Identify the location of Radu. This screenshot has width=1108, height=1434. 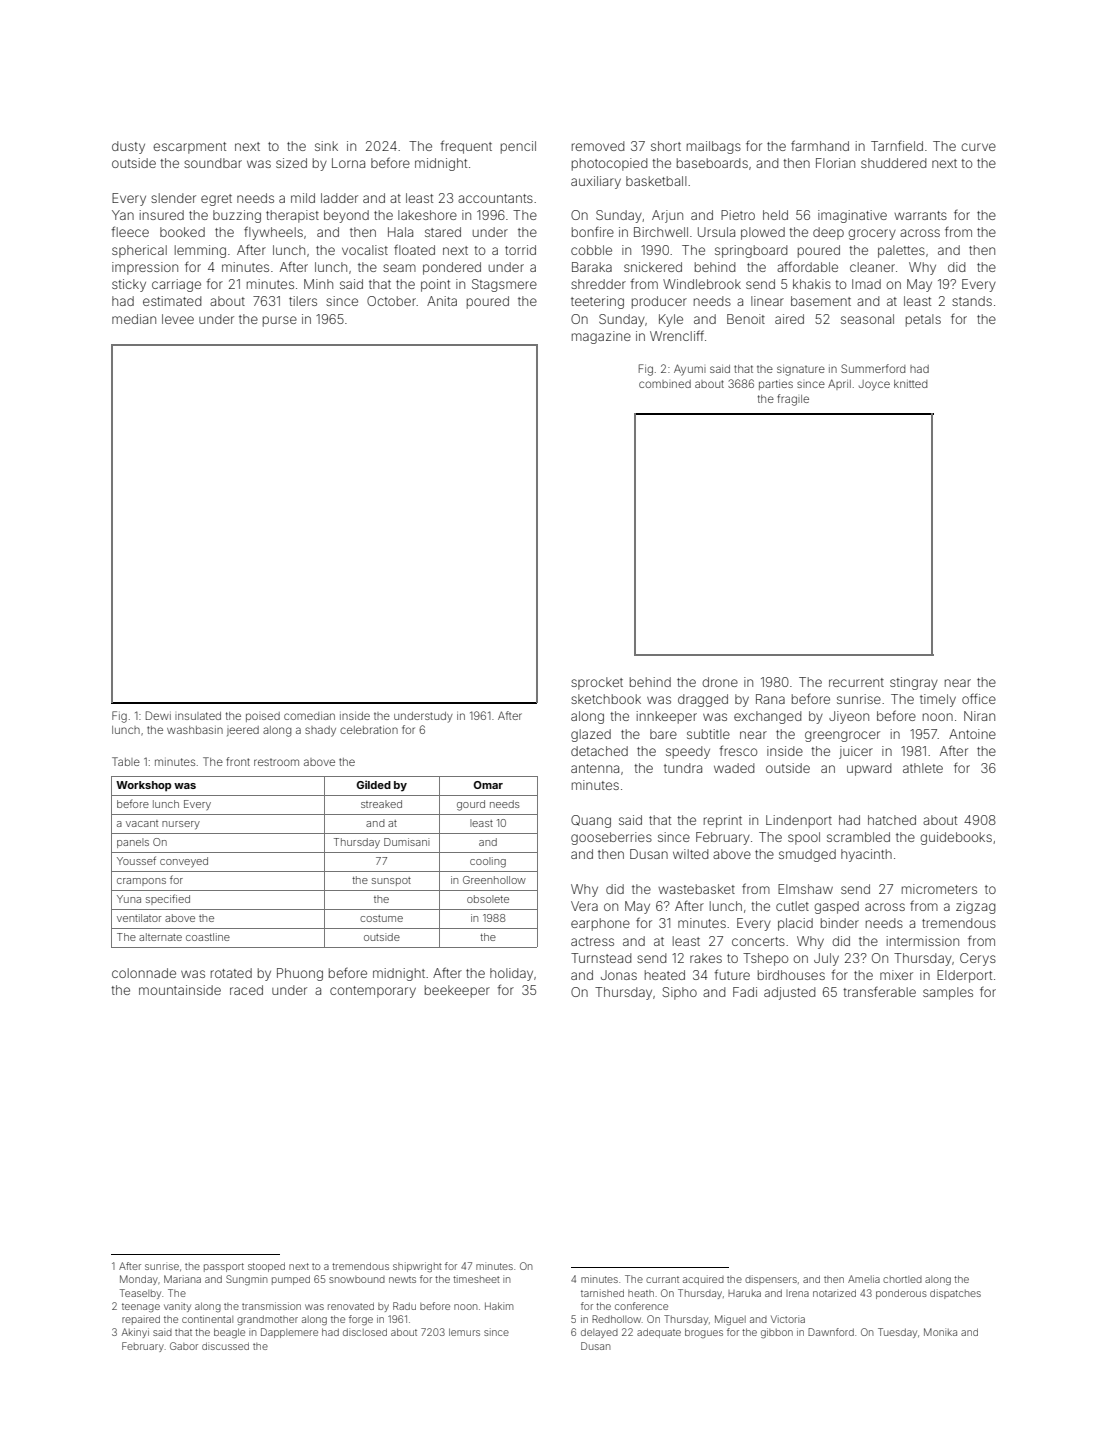
(404, 1306).
